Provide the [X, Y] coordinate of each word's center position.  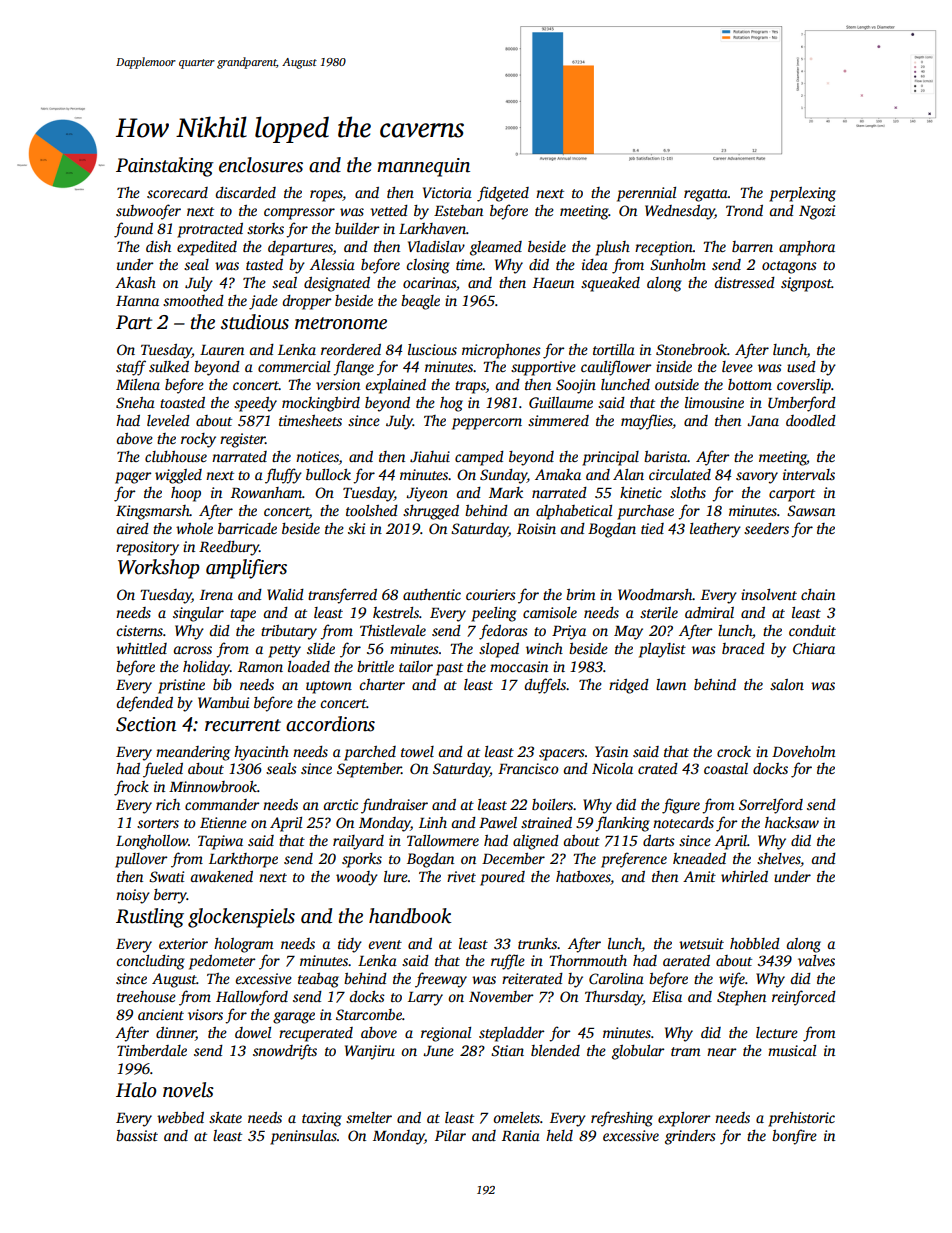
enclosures [261, 165]
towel [417, 751]
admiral [709, 612]
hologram [243, 945]
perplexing [802, 194]
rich [168, 804]
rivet [461, 876]
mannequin [423, 167]
